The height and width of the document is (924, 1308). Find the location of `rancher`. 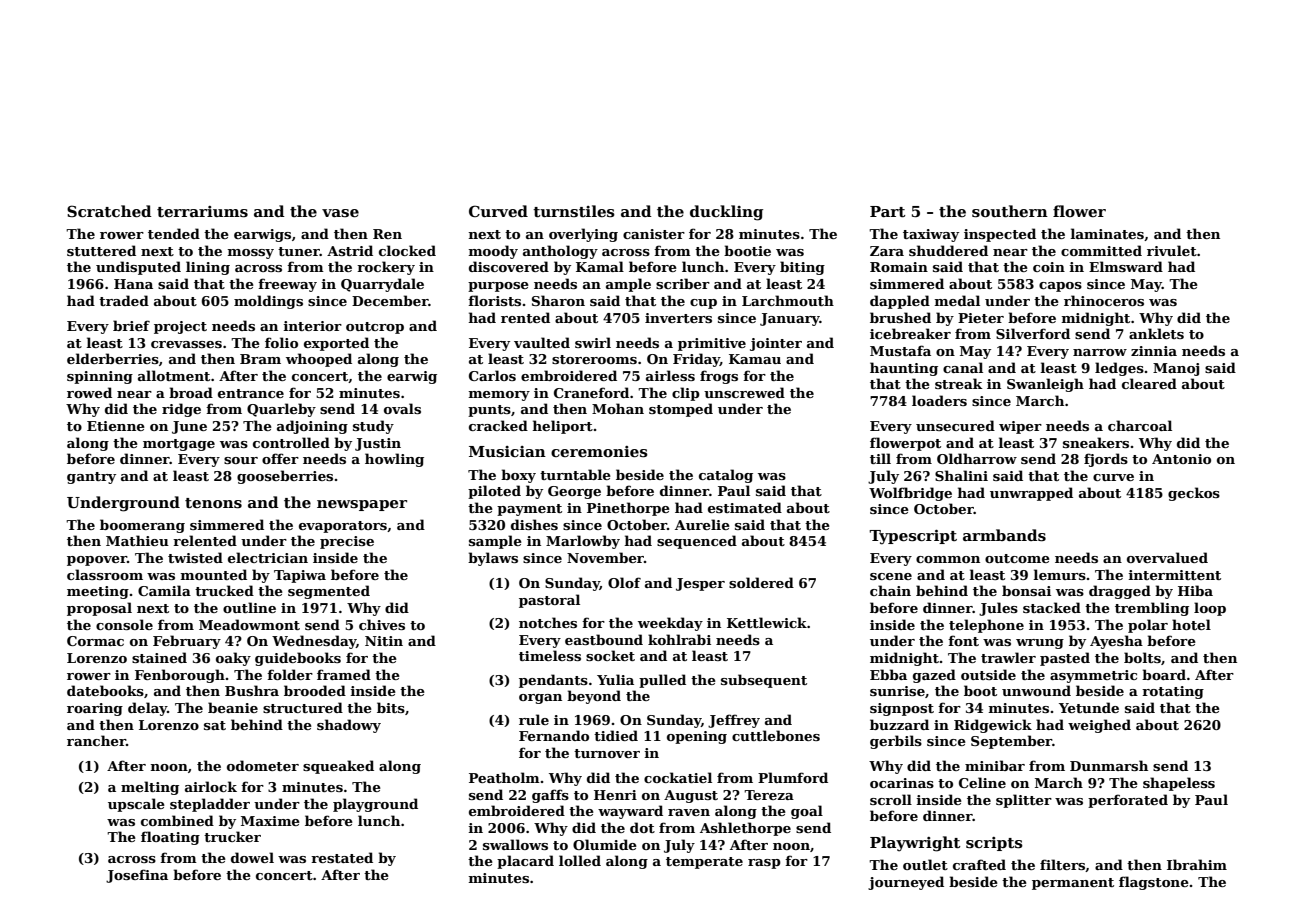

rancher is located at coordinates (96, 740).
